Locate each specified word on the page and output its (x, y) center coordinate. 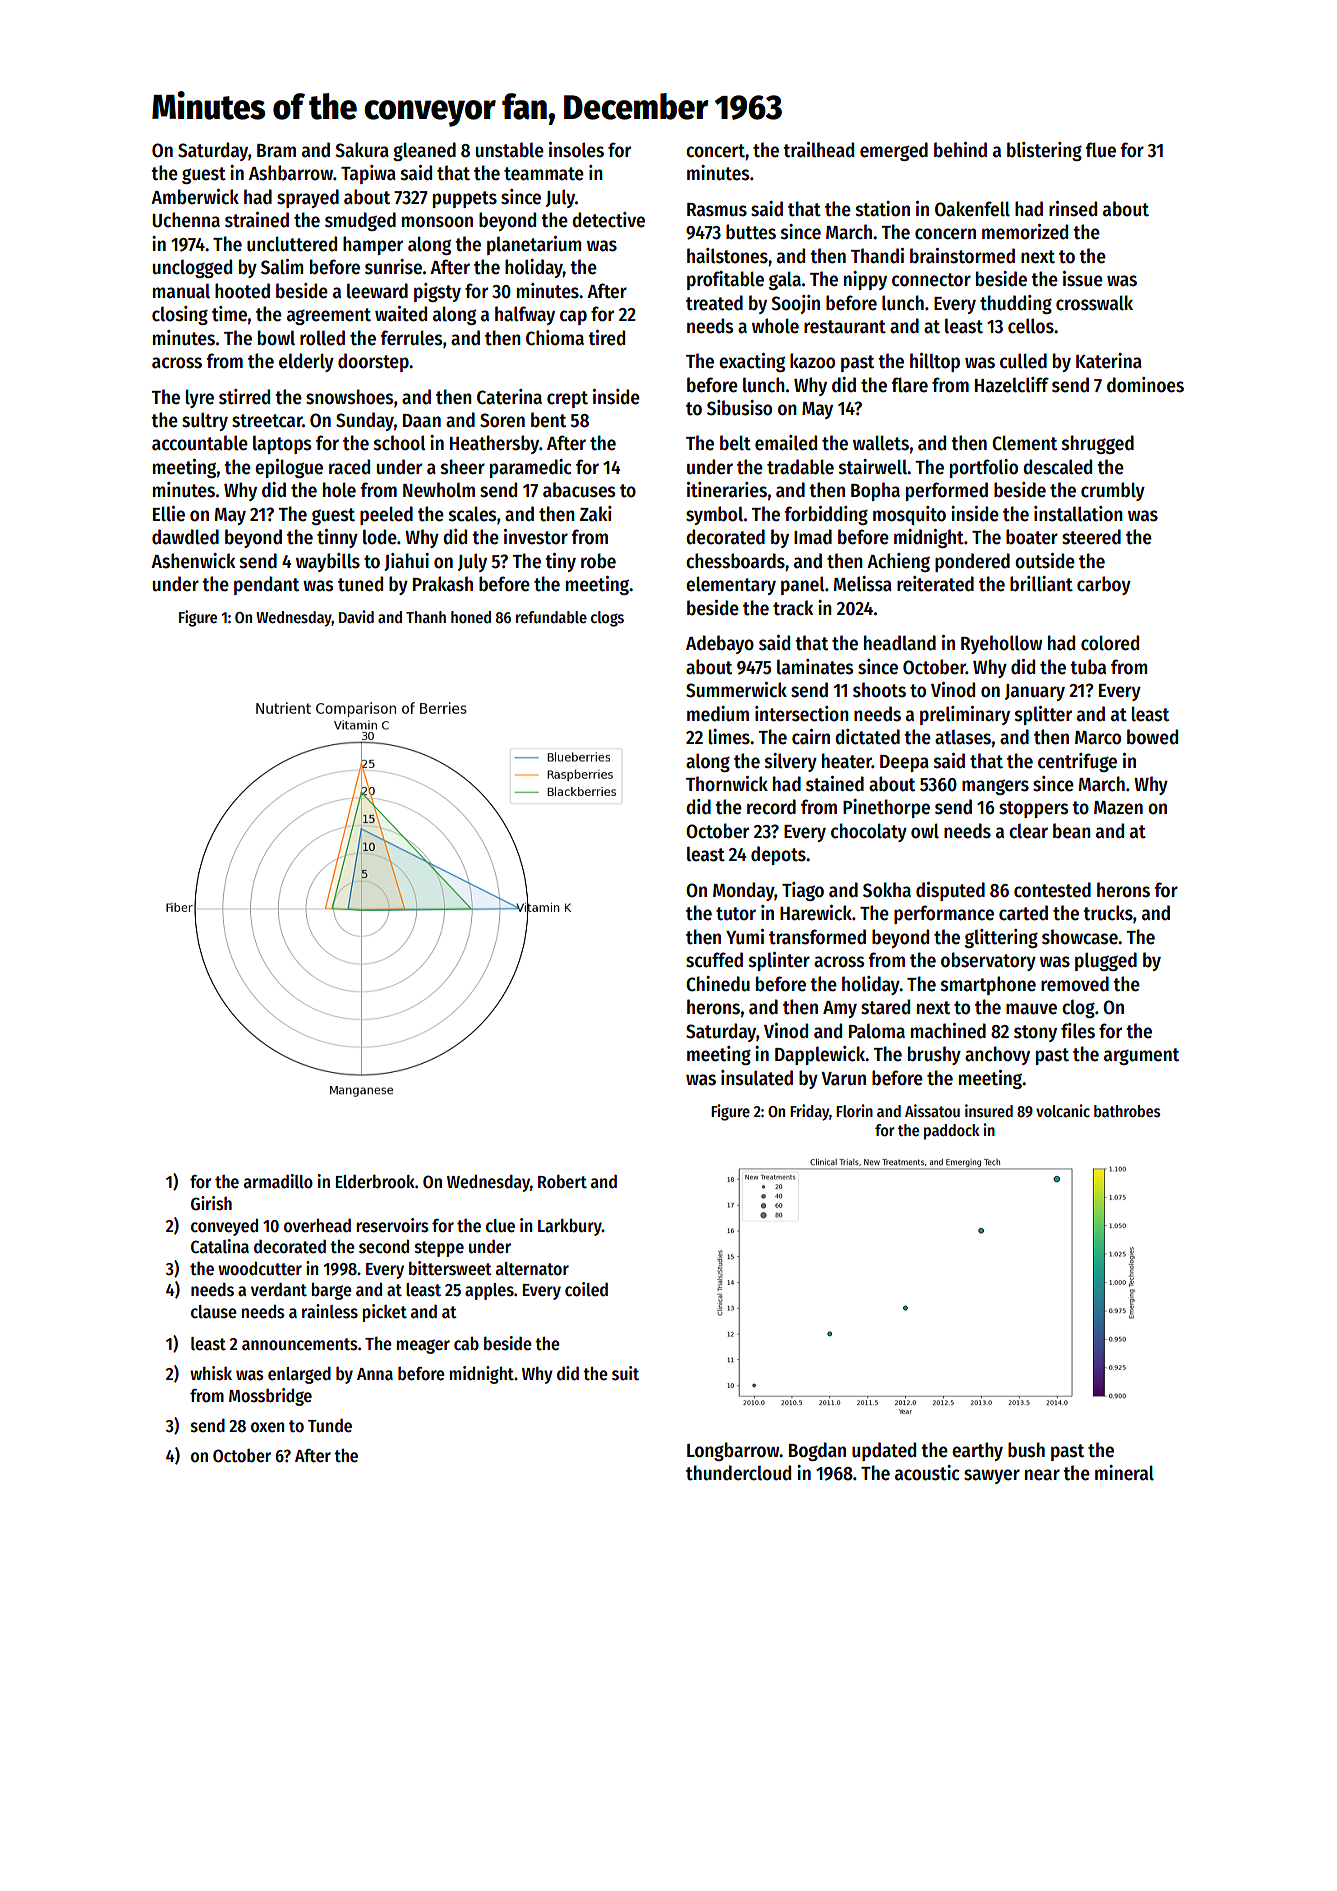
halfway (525, 315)
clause (214, 1312)
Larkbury (570, 1227)
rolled (322, 338)
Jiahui (406, 562)
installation (1078, 514)
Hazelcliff (1012, 385)
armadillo (278, 1181)
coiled (586, 1289)
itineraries (727, 490)
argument (1141, 1056)
